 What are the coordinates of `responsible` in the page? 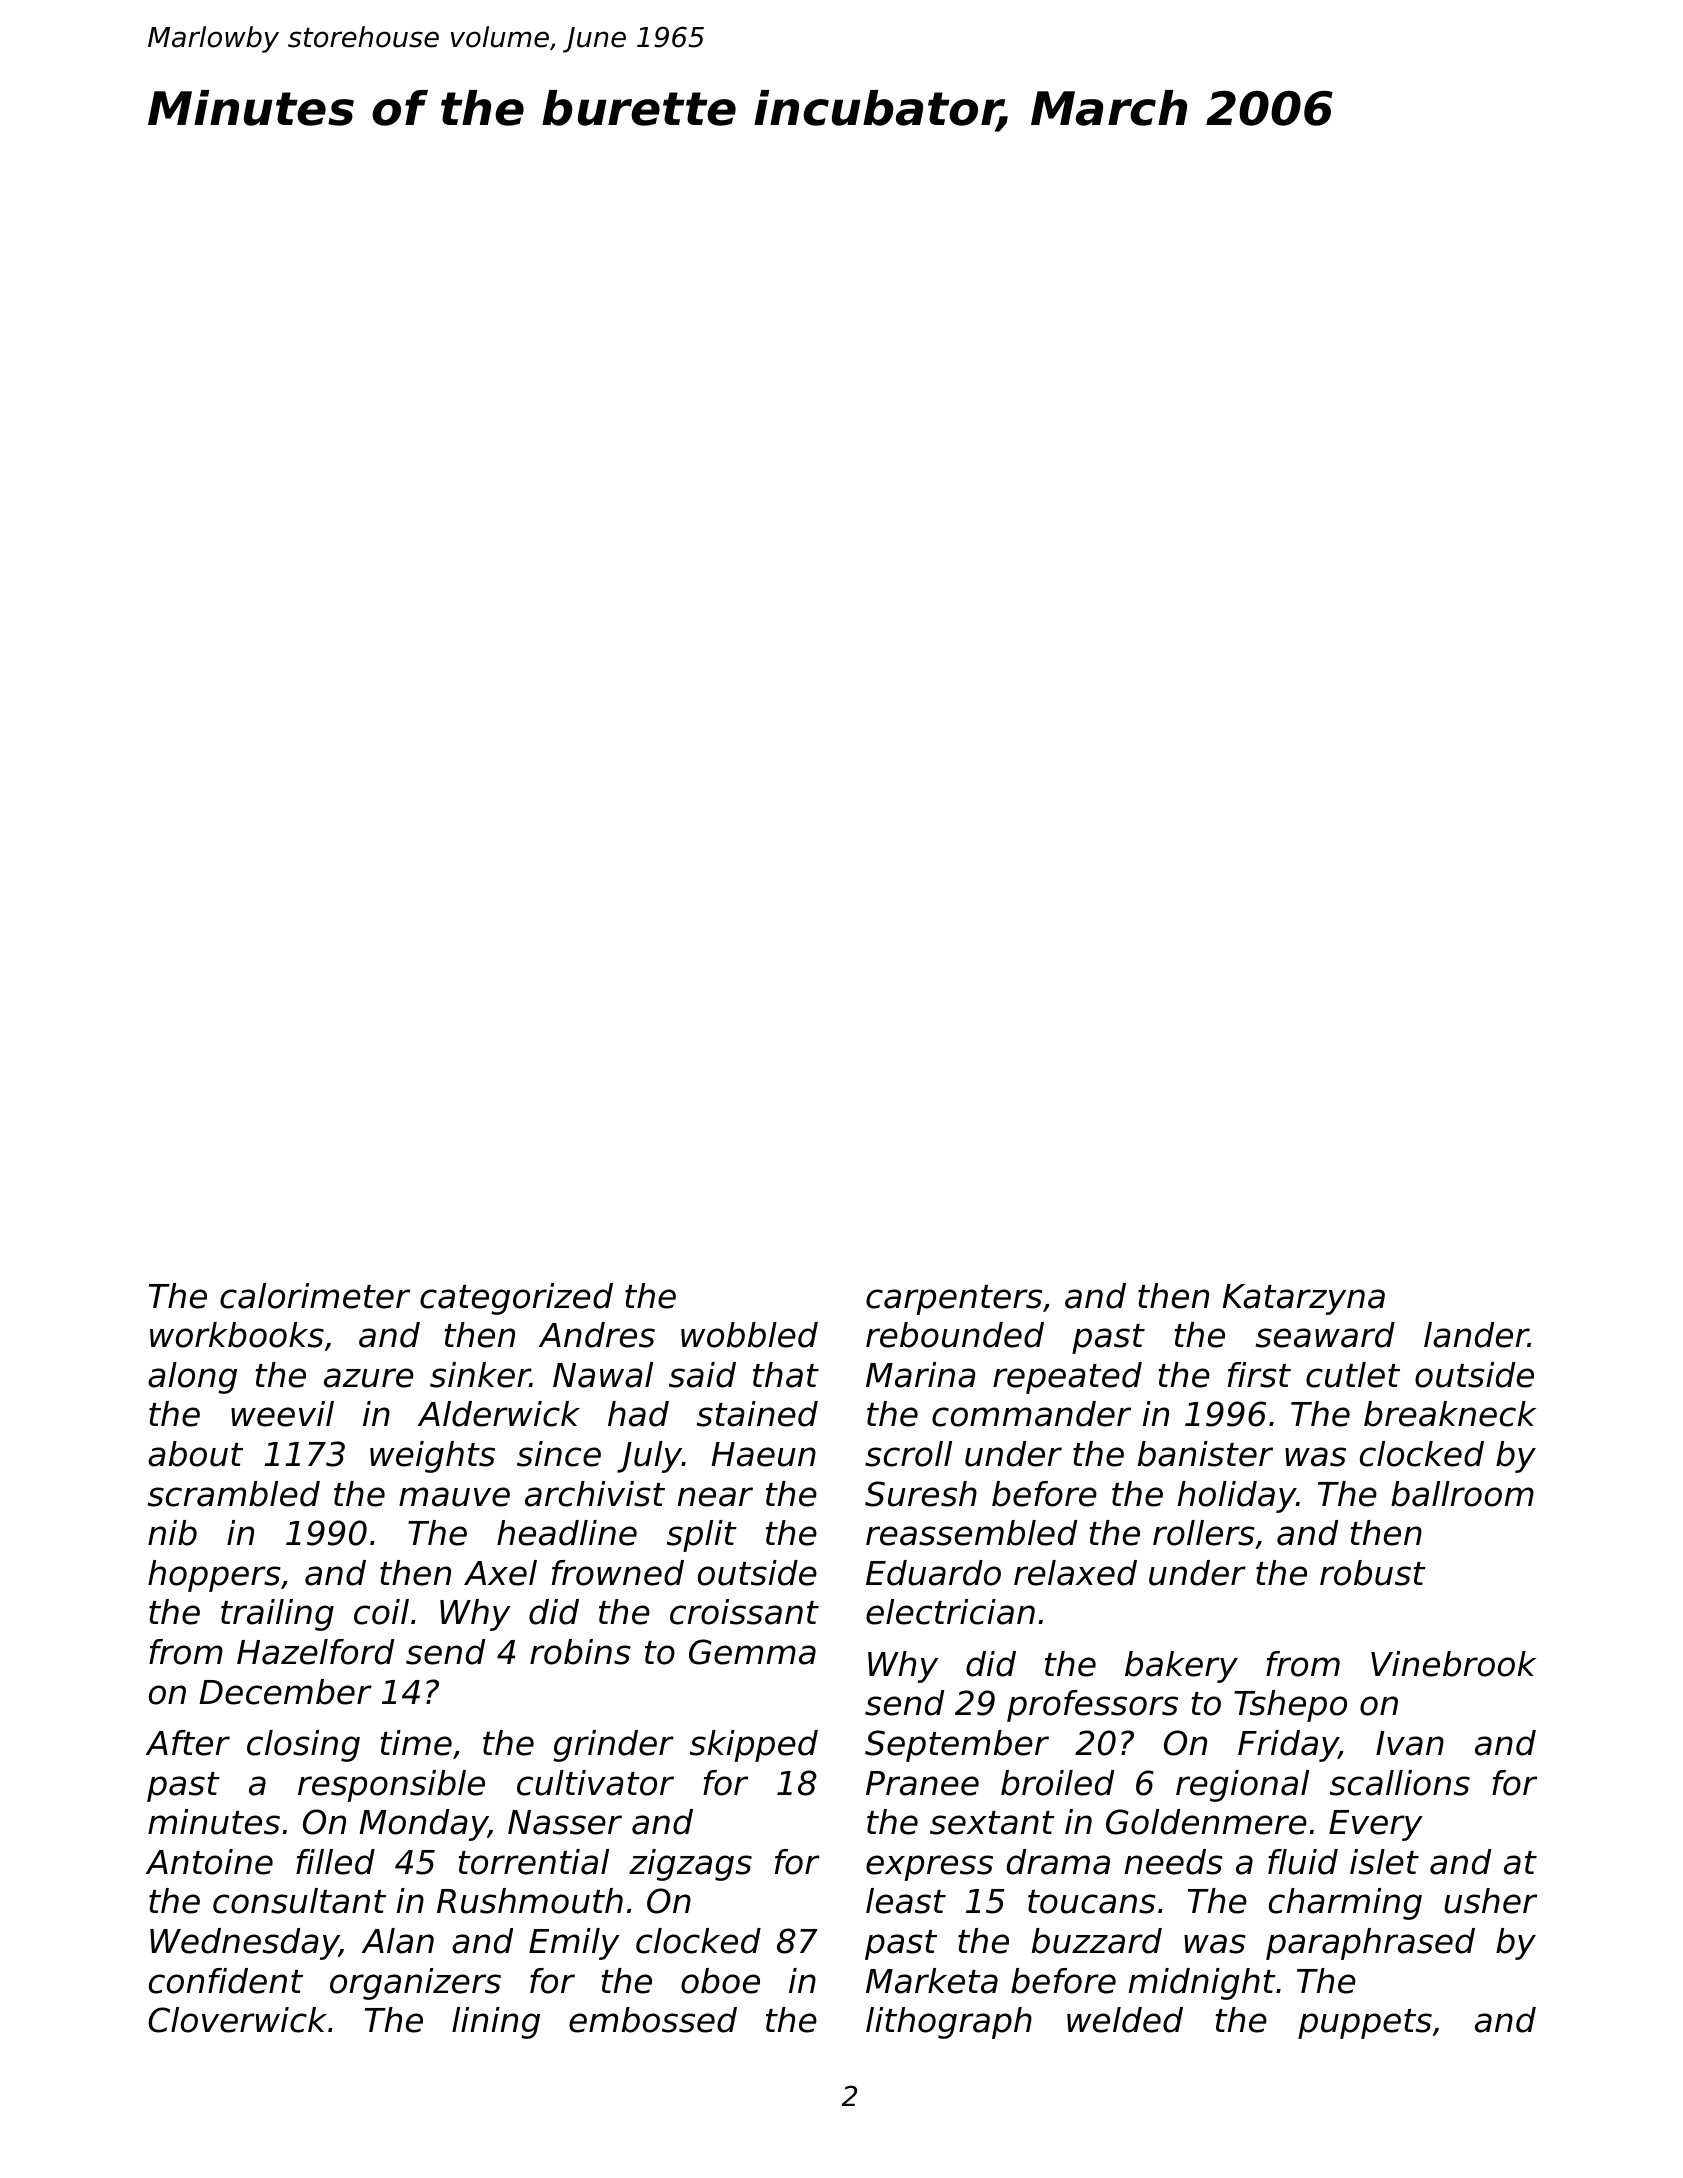 It's located at (391, 1786).
